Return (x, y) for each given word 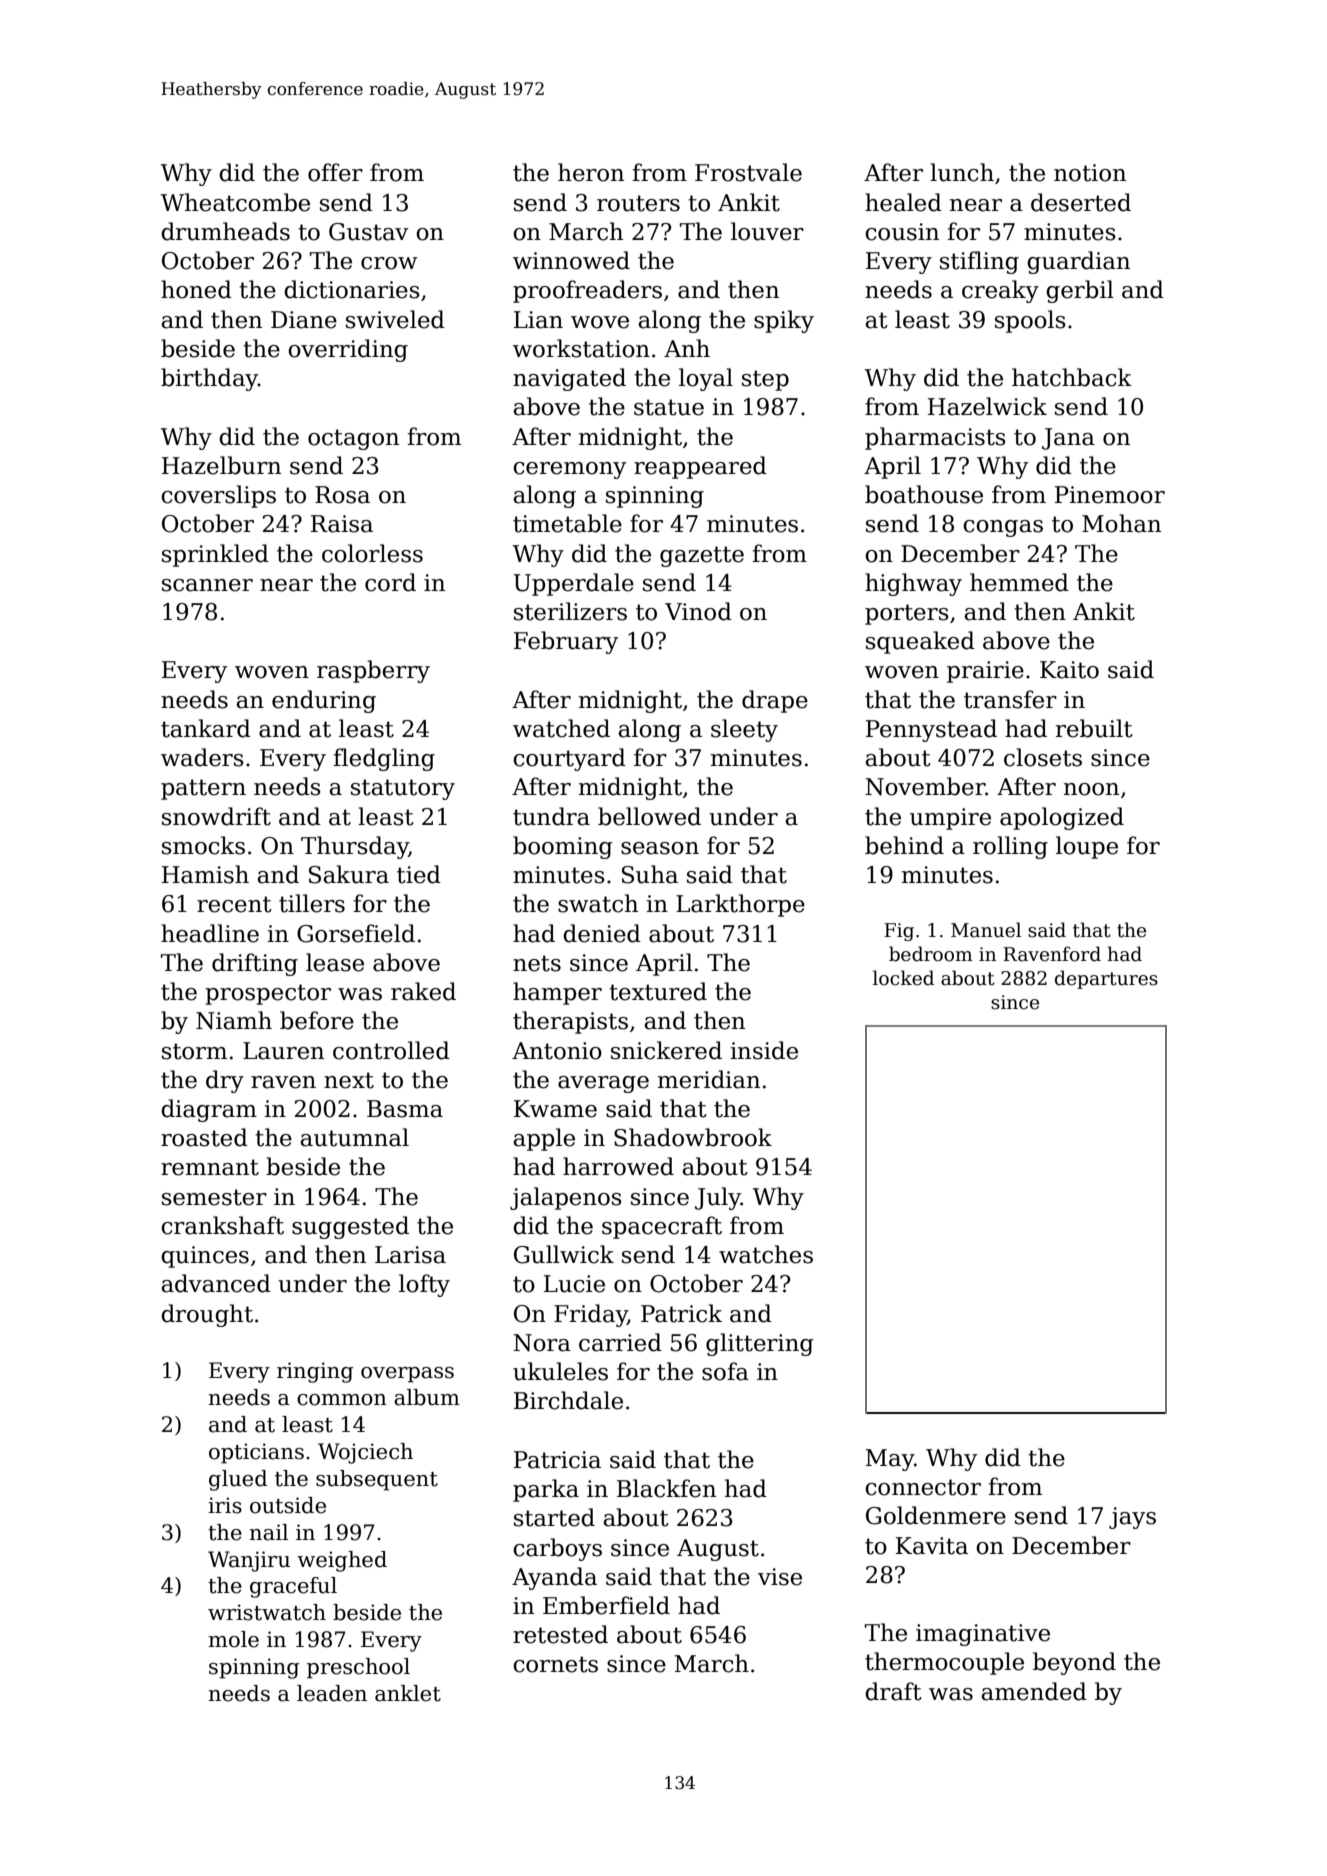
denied (602, 933)
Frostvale (748, 172)
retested (560, 1634)
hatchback (1072, 377)
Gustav (368, 232)
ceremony (569, 470)
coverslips (218, 496)
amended (1034, 1691)
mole (233, 1639)
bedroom (931, 954)
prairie (985, 672)
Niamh (234, 1020)
